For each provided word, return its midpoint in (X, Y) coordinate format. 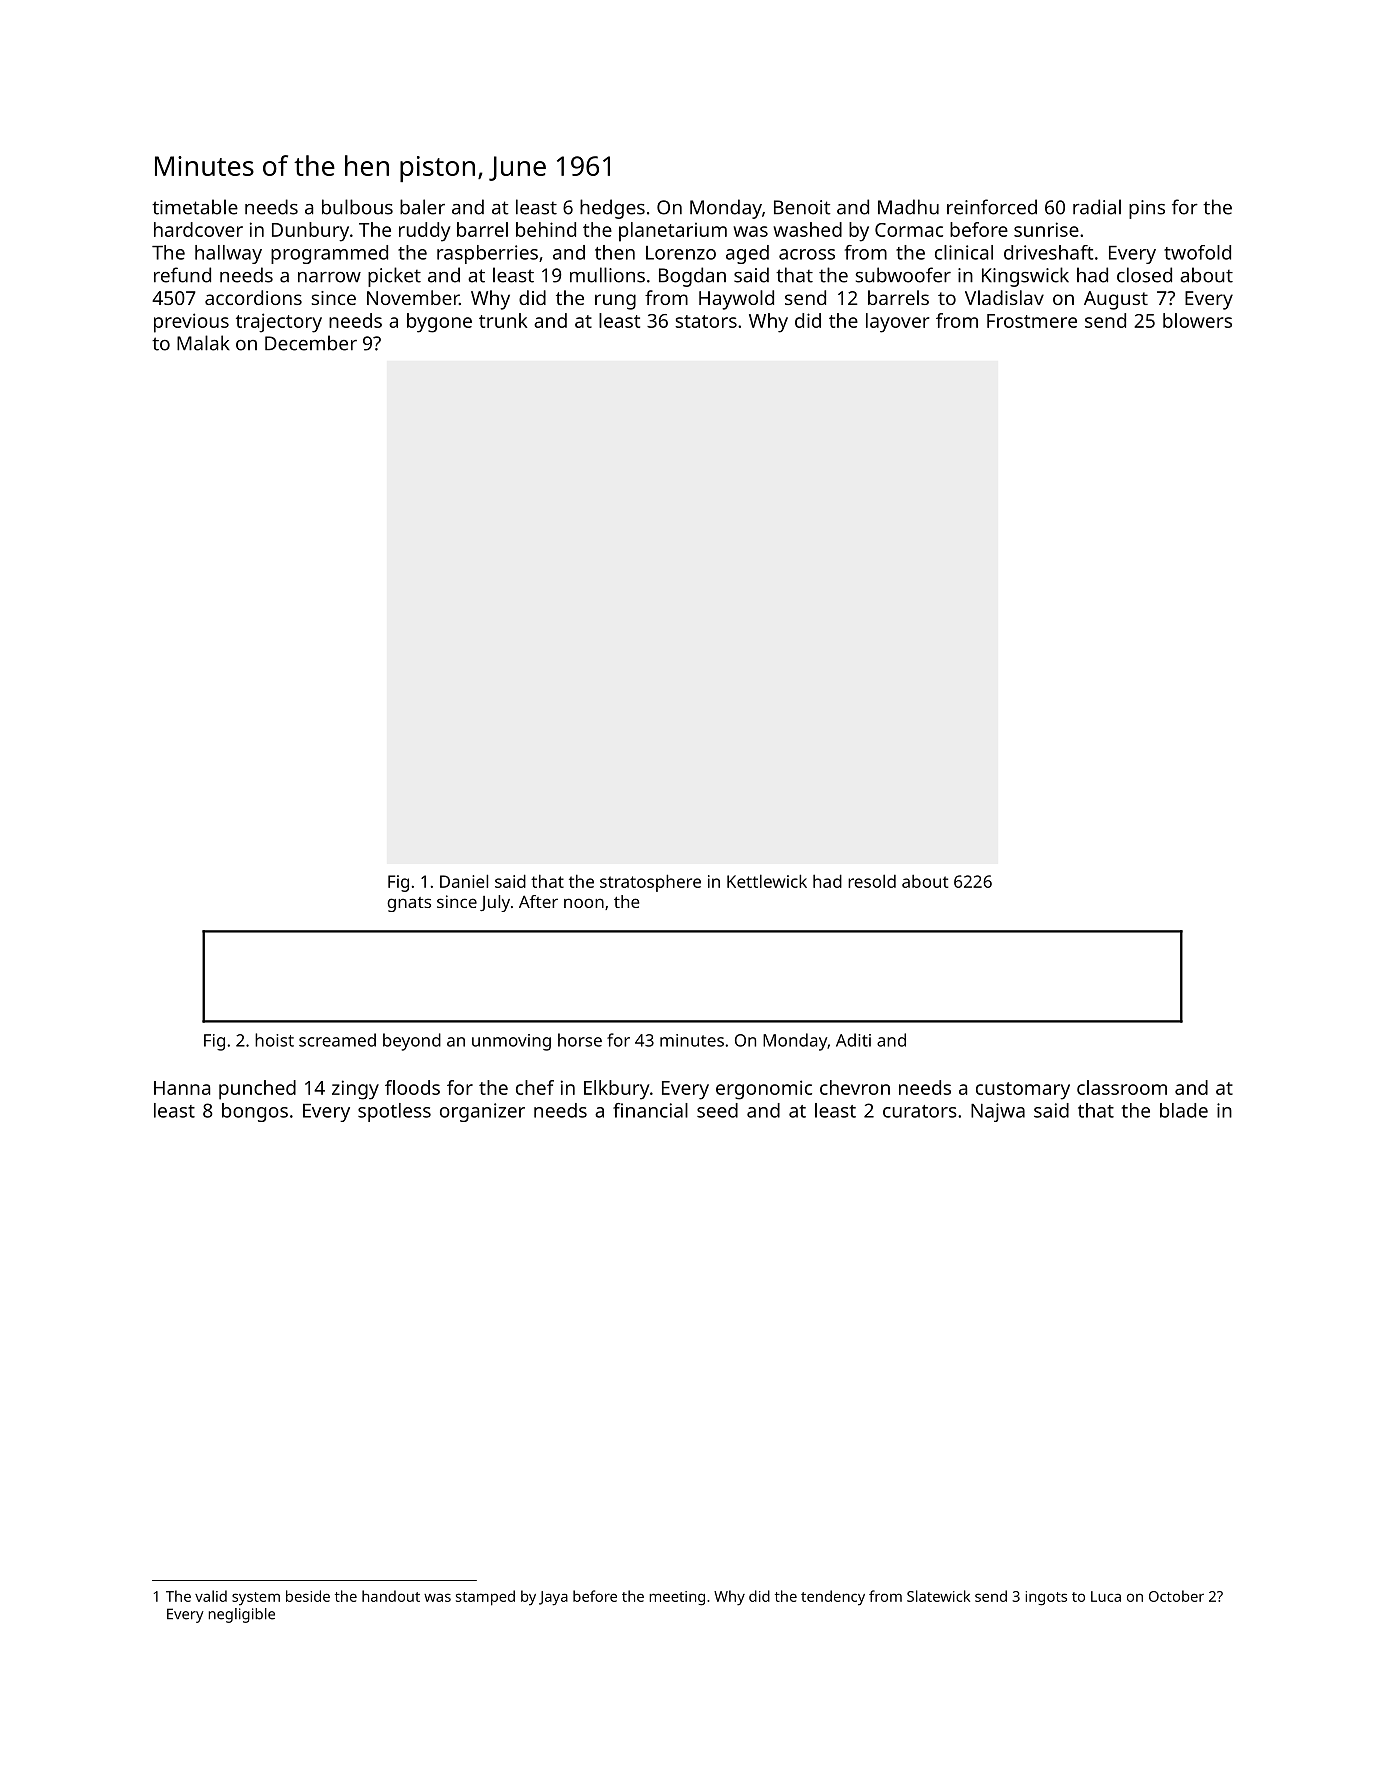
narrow (329, 277)
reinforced (992, 207)
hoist (274, 1040)
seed (717, 1110)
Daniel (464, 881)
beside (308, 1596)
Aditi (853, 1040)
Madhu (908, 207)
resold (872, 881)
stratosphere (650, 883)
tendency (833, 1598)
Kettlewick (767, 881)
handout (391, 1596)
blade (1184, 1110)
